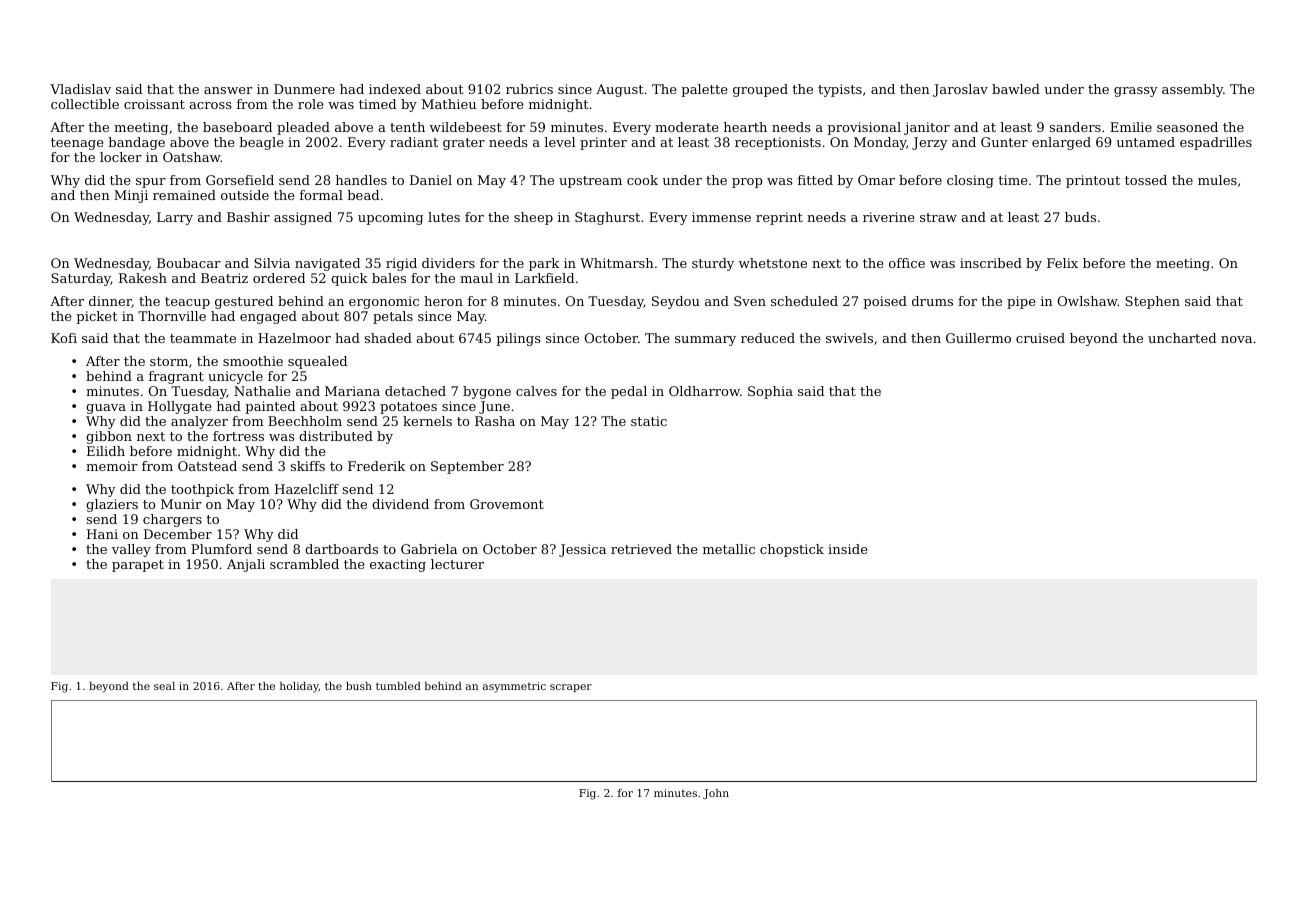 This document has width=1308, height=924. I want to click on reprint, so click(779, 218).
